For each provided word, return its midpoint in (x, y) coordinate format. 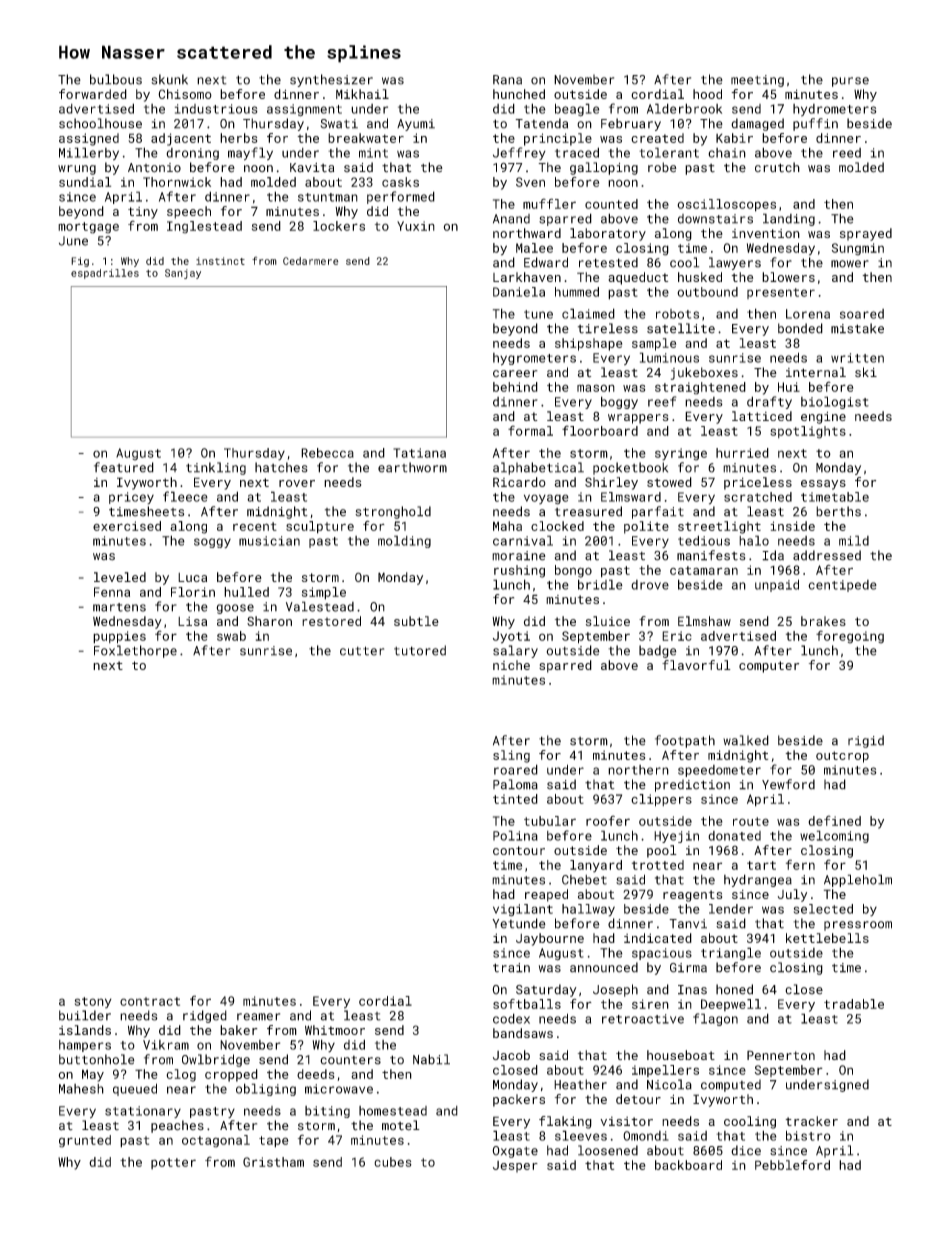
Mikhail (362, 94)
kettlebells (827, 938)
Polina (515, 835)
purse (850, 82)
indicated (658, 938)
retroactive (643, 1019)
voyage (546, 499)
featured (124, 467)
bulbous (116, 79)
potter (173, 1163)
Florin (193, 592)
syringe (681, 454)
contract (150, 1001)
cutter (362, 651)
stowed (669, 482)
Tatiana (419, 453)
